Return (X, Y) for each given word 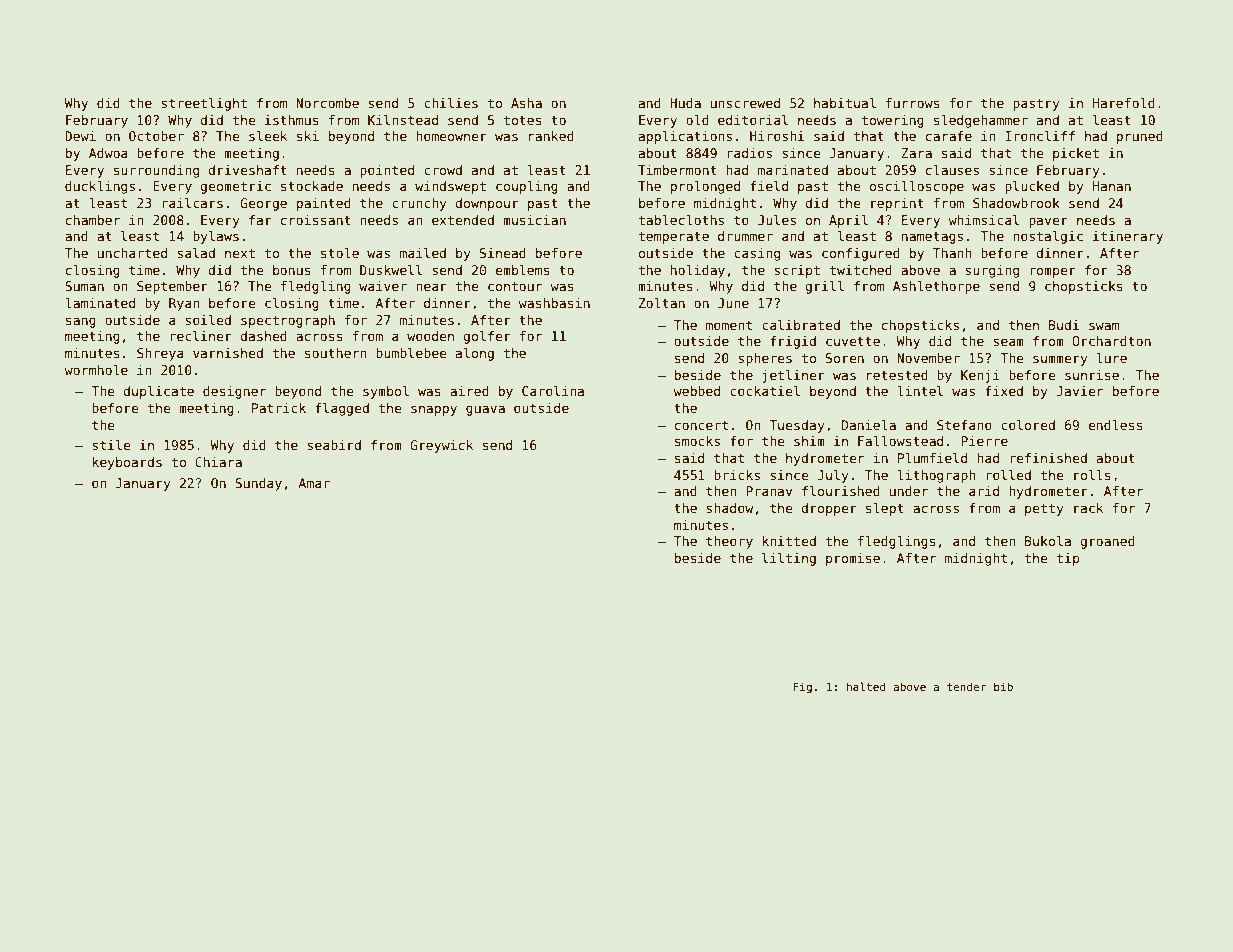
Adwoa (108, 153)
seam (1008, 342)
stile (111, 445)
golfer (487, 337)
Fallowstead (900, 441)
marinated (793, 170)
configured (861, 254)
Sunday (258, 484)
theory (729, 542)
